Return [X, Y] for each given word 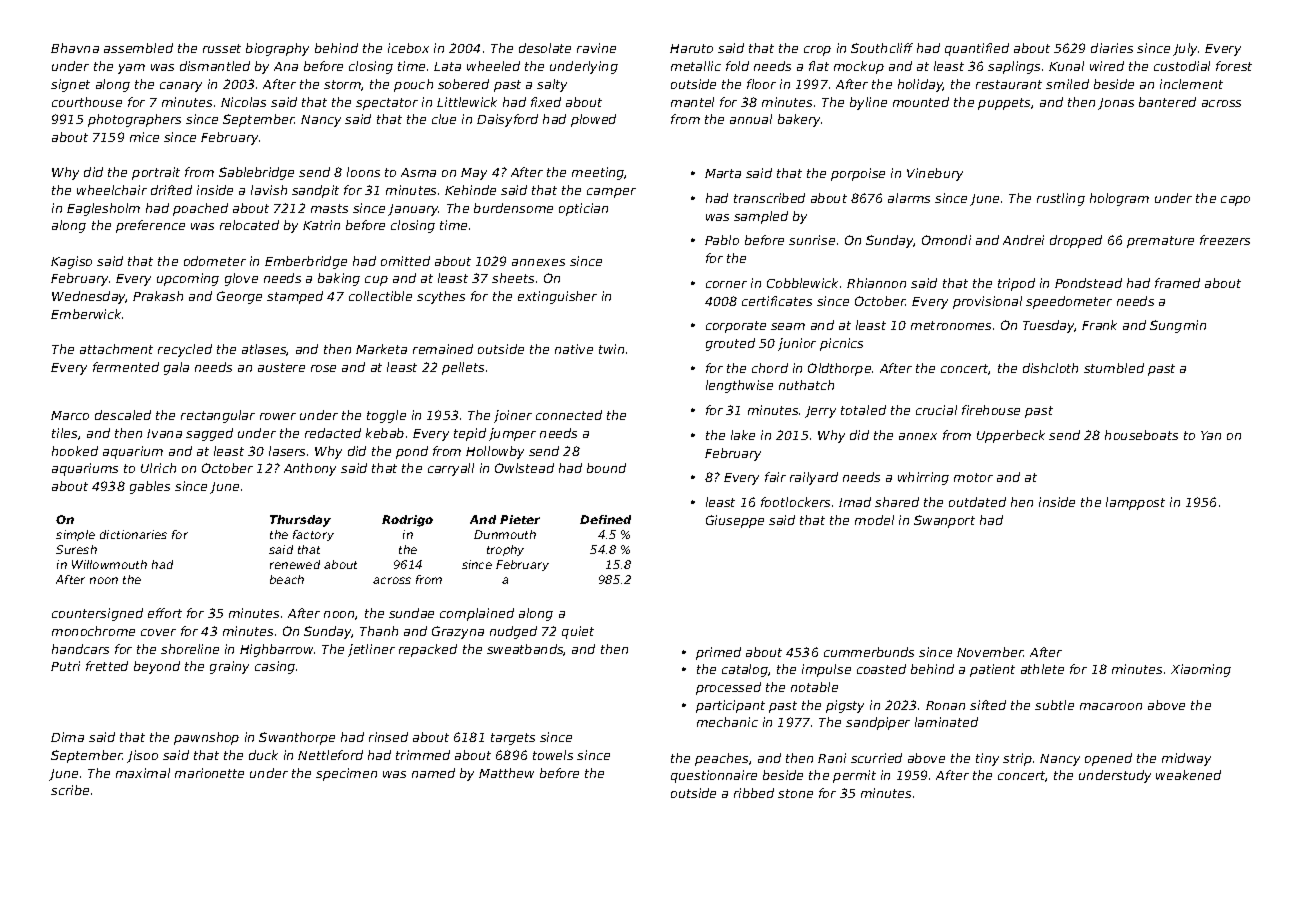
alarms [909, 198]
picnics [841, 344]
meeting [598, 173]
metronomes [951, 325]
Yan [1211, 435]
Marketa [381, 349]
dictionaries [133, 534]
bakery [800, 120]
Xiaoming [1201, 670]
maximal [143, 773]
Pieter [520, 519]
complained [477, 614]
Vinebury [935, 174]
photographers [134, 120]
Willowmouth [109, 564]
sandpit [315, 191]
